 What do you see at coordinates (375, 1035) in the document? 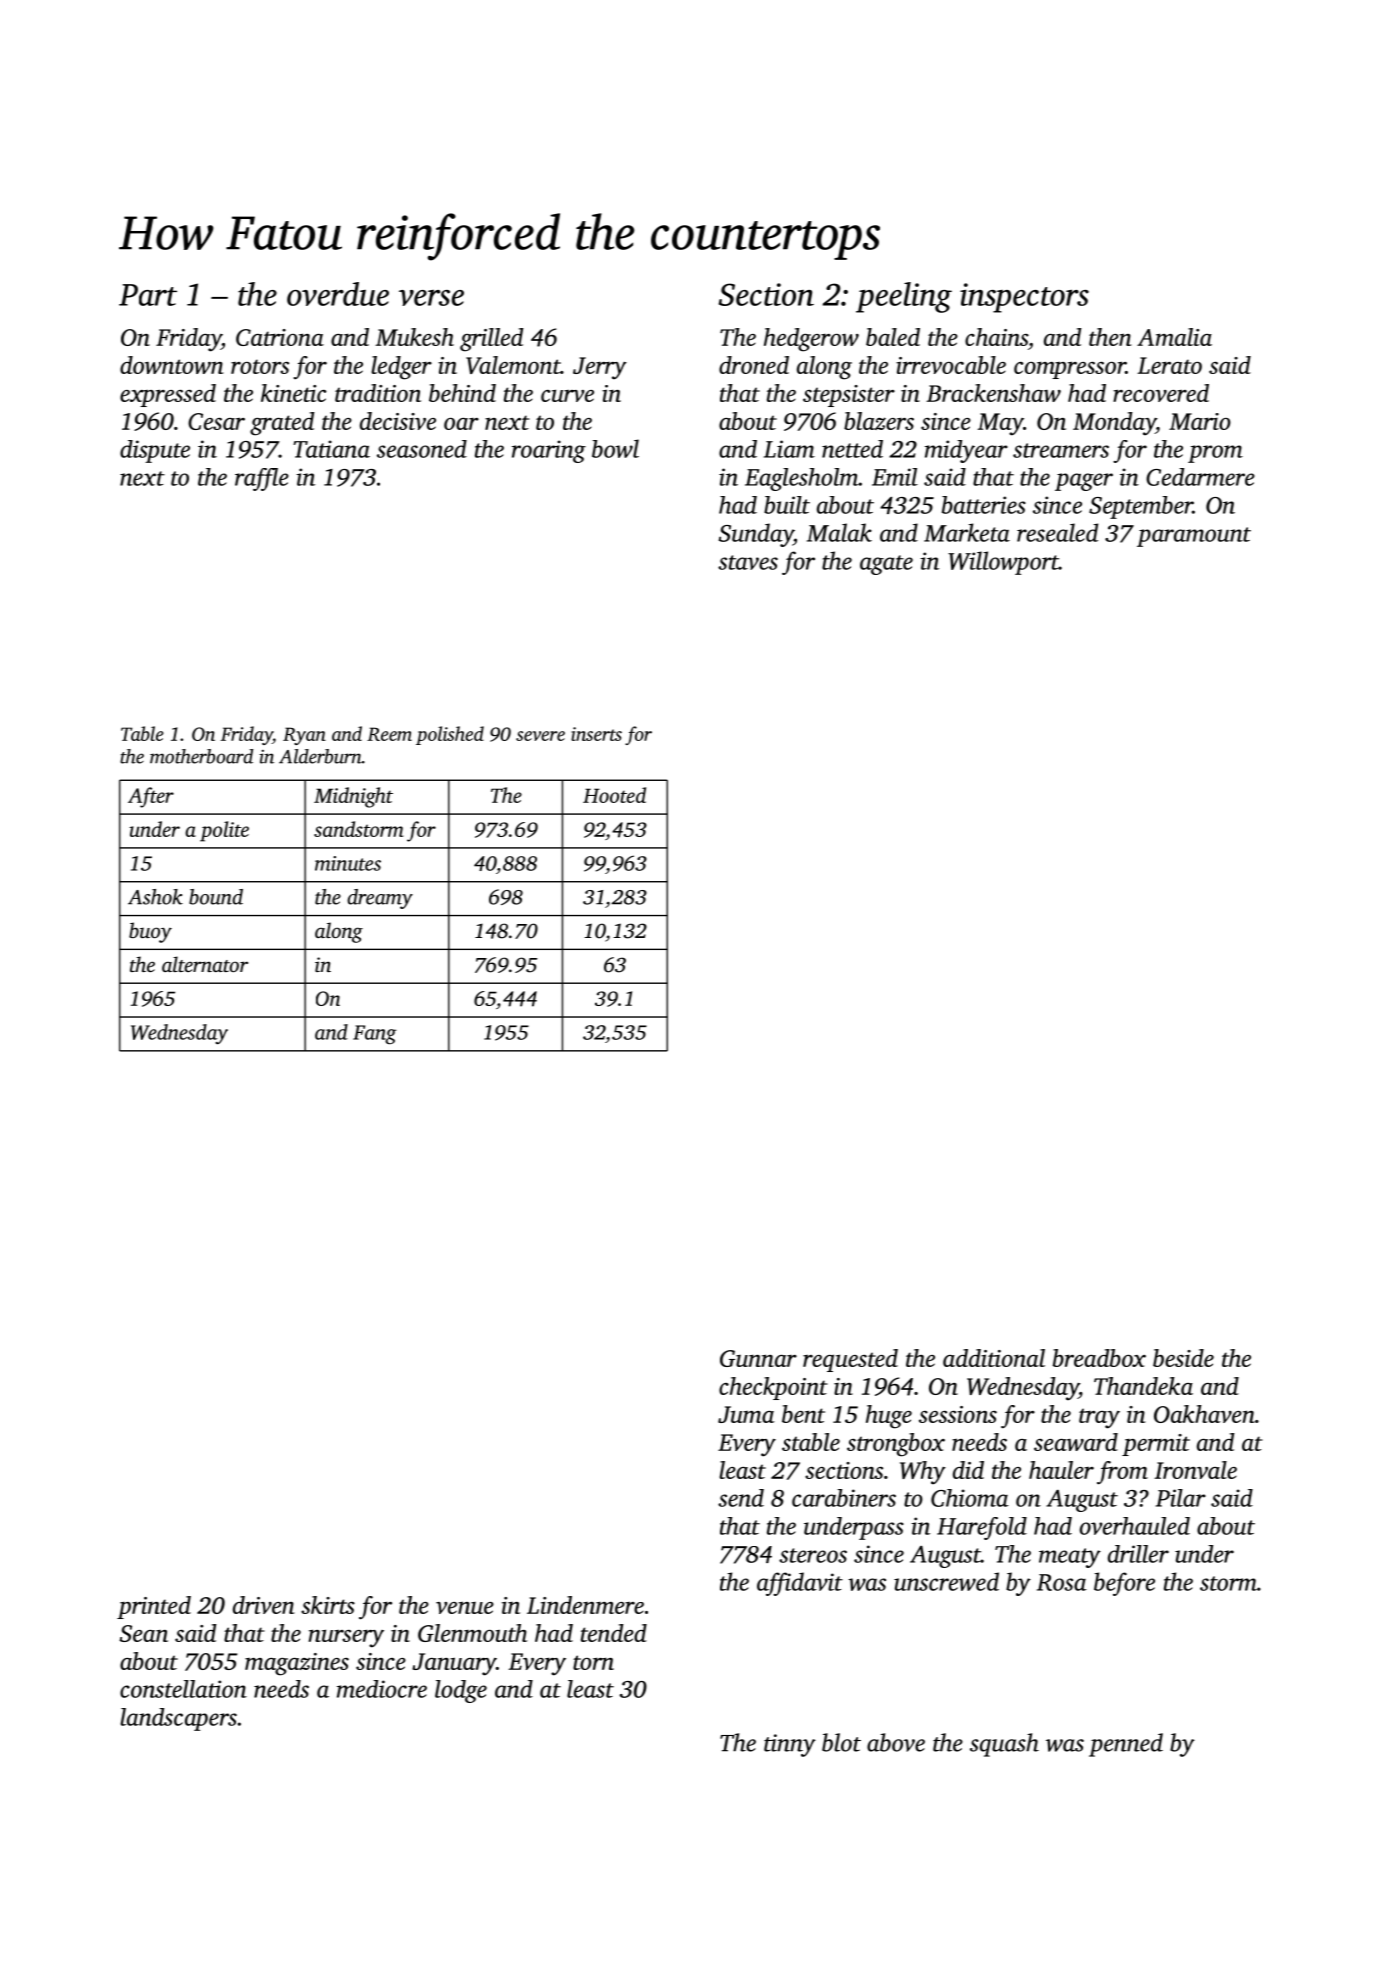
I see `Fang` at bounding box center [375, 1035].
